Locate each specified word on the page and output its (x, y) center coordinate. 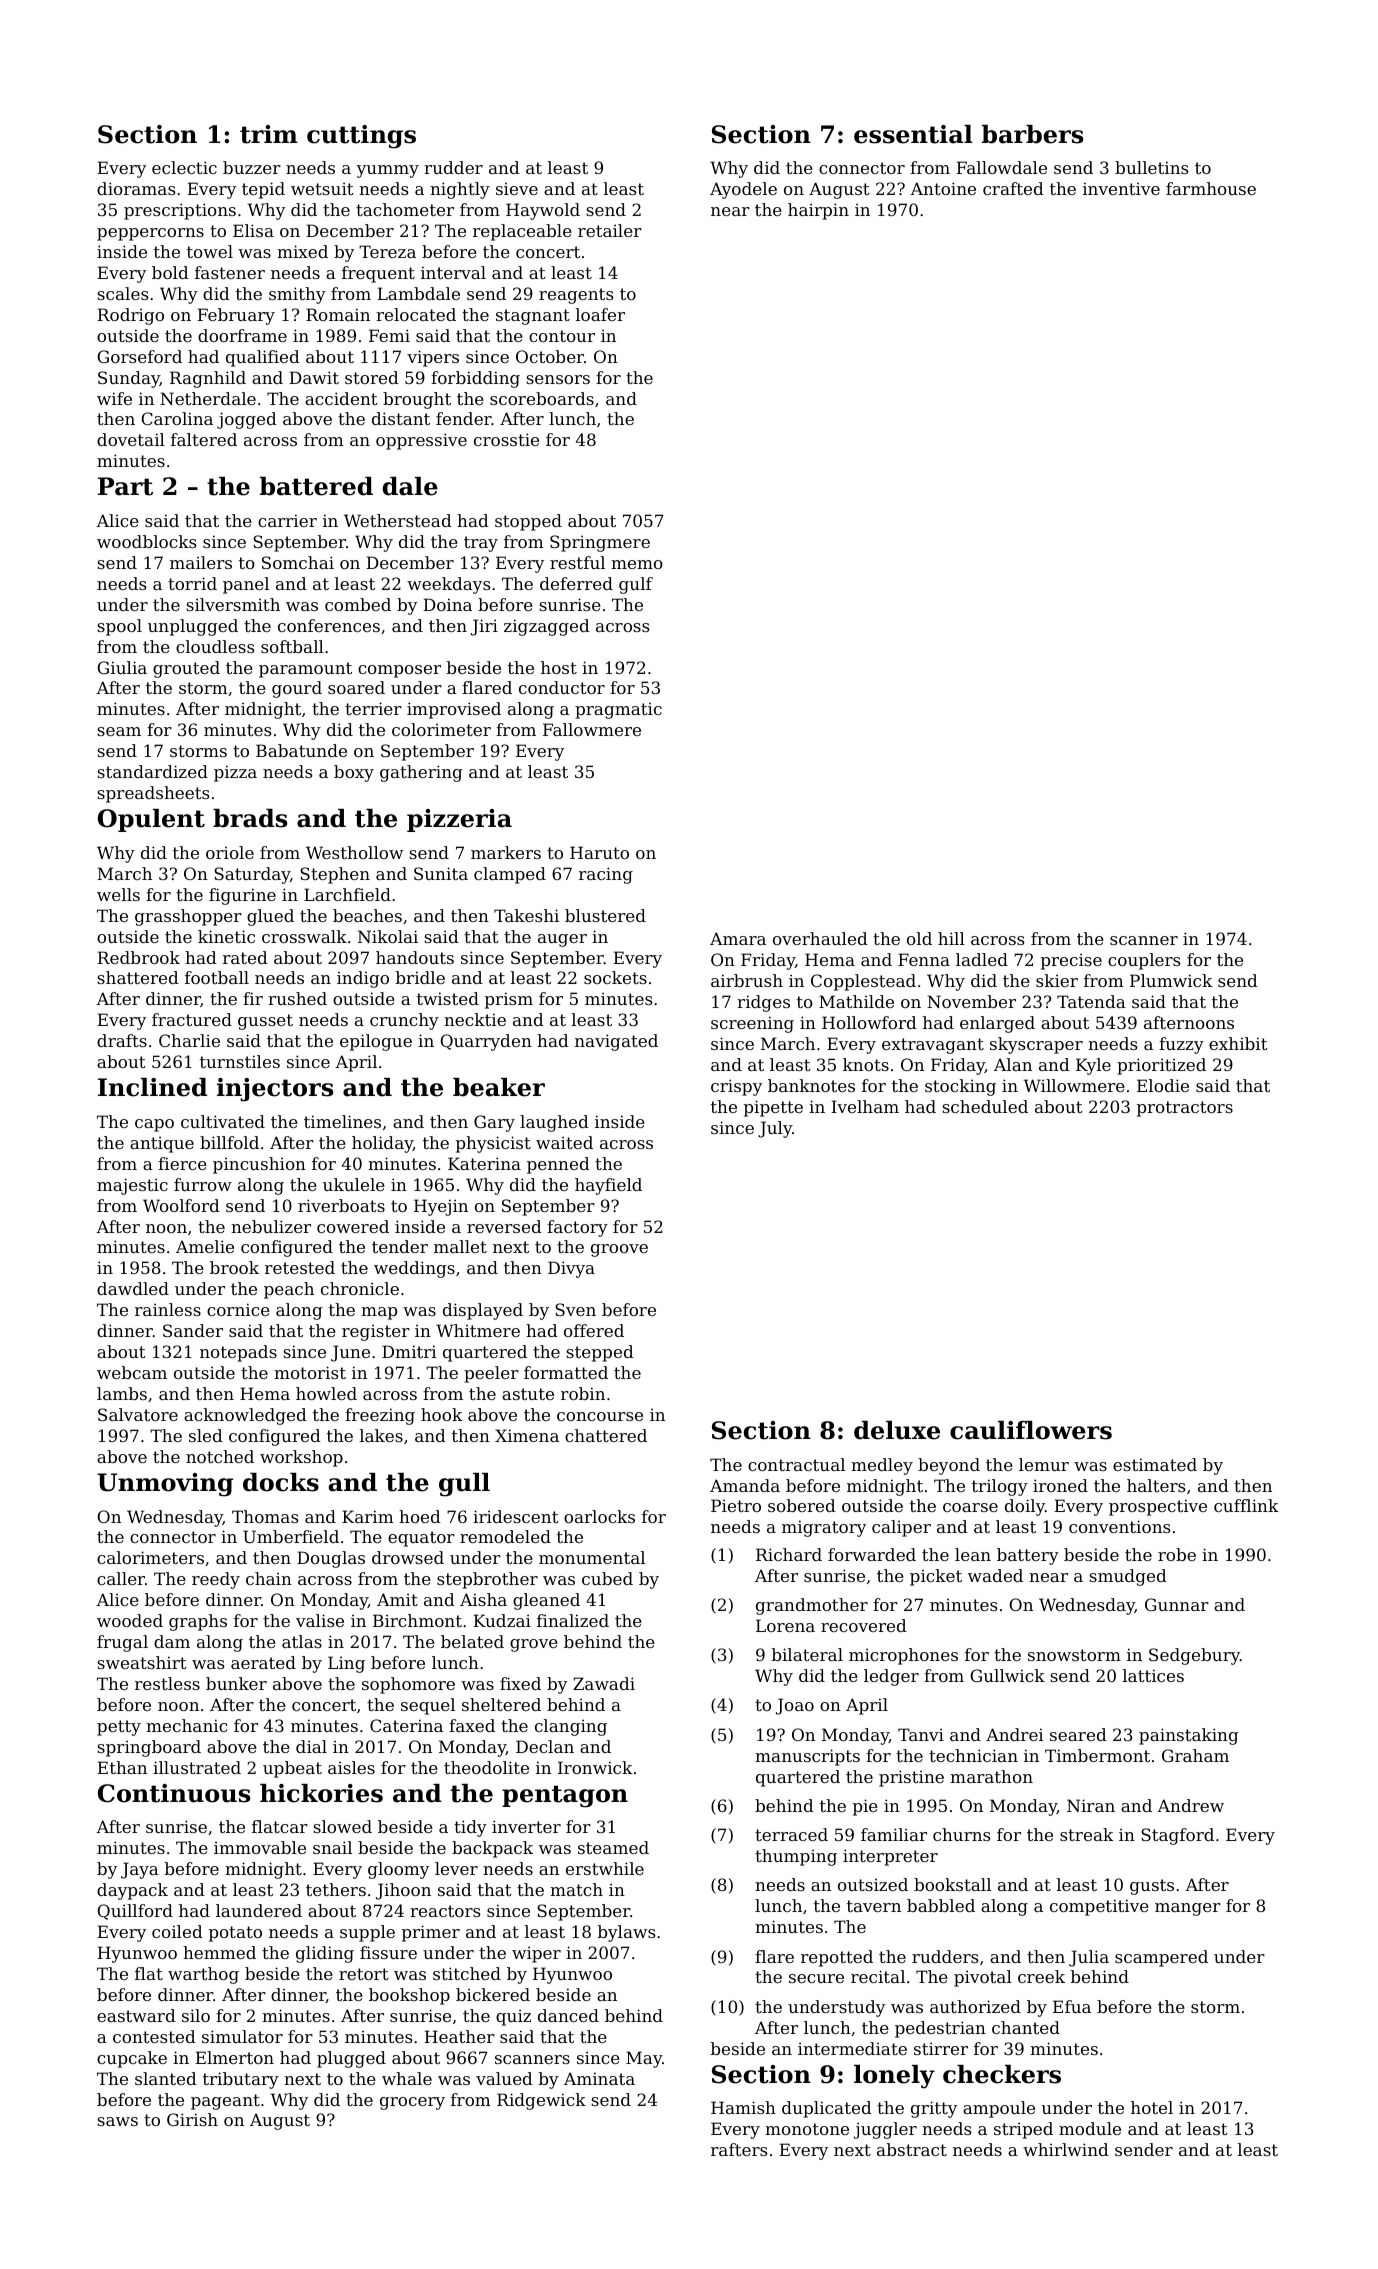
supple (367, 1933)
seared (1078, 1734)
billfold (229, 1142)
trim (269, 134)
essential (913, 134)
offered (594, 1330)
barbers (1032, 134)
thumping (796, 1857)
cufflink (1246, 1505)
